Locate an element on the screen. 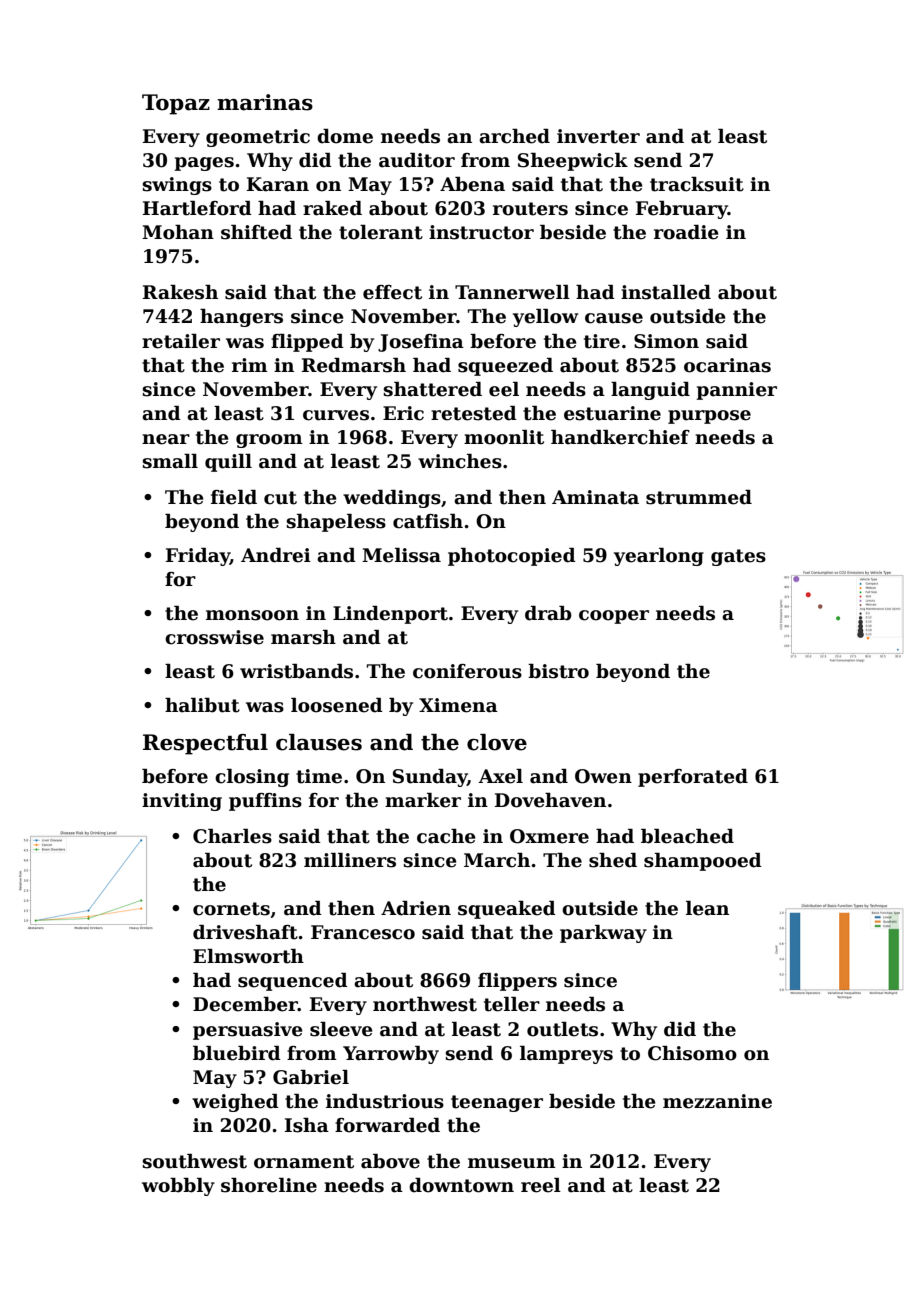 Image resolution: width=924 pixels, height=1314 pixels. inverter is located at coordinates (598, 136).
